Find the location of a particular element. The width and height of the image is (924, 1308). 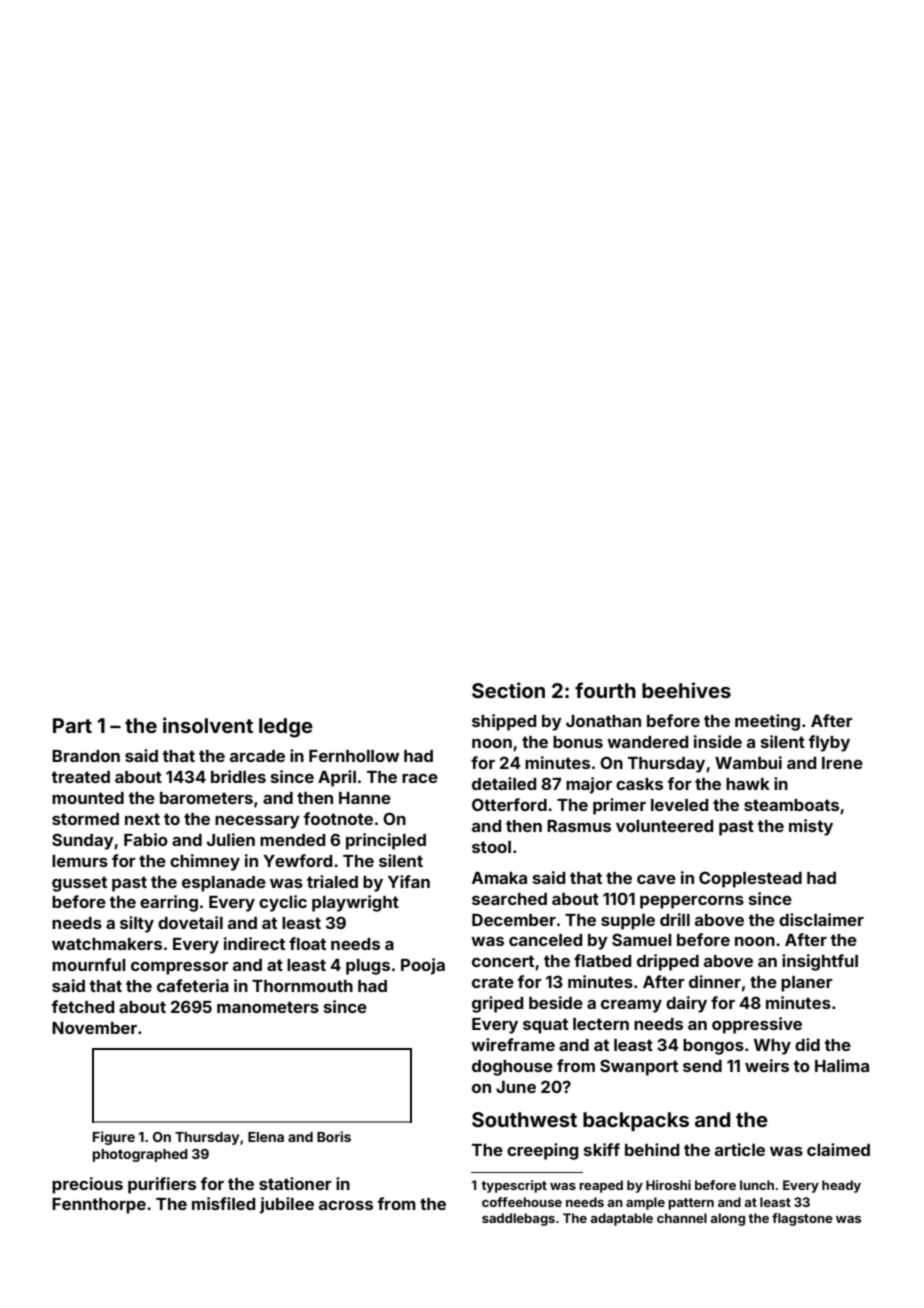

flagstone is located at coordinates (802, 1219).
